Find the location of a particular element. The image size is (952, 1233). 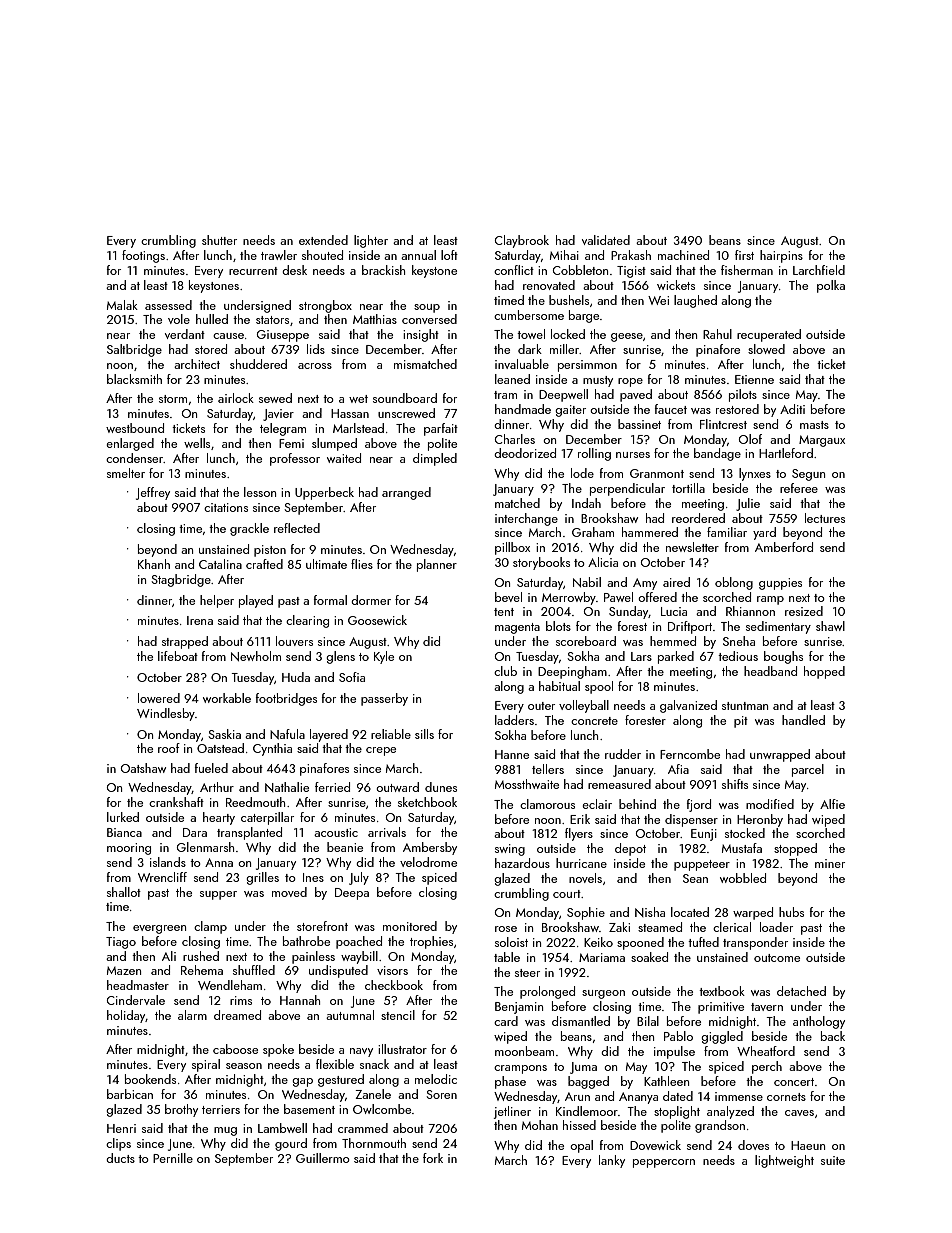

suite is located at coordinates (833, 1160).
